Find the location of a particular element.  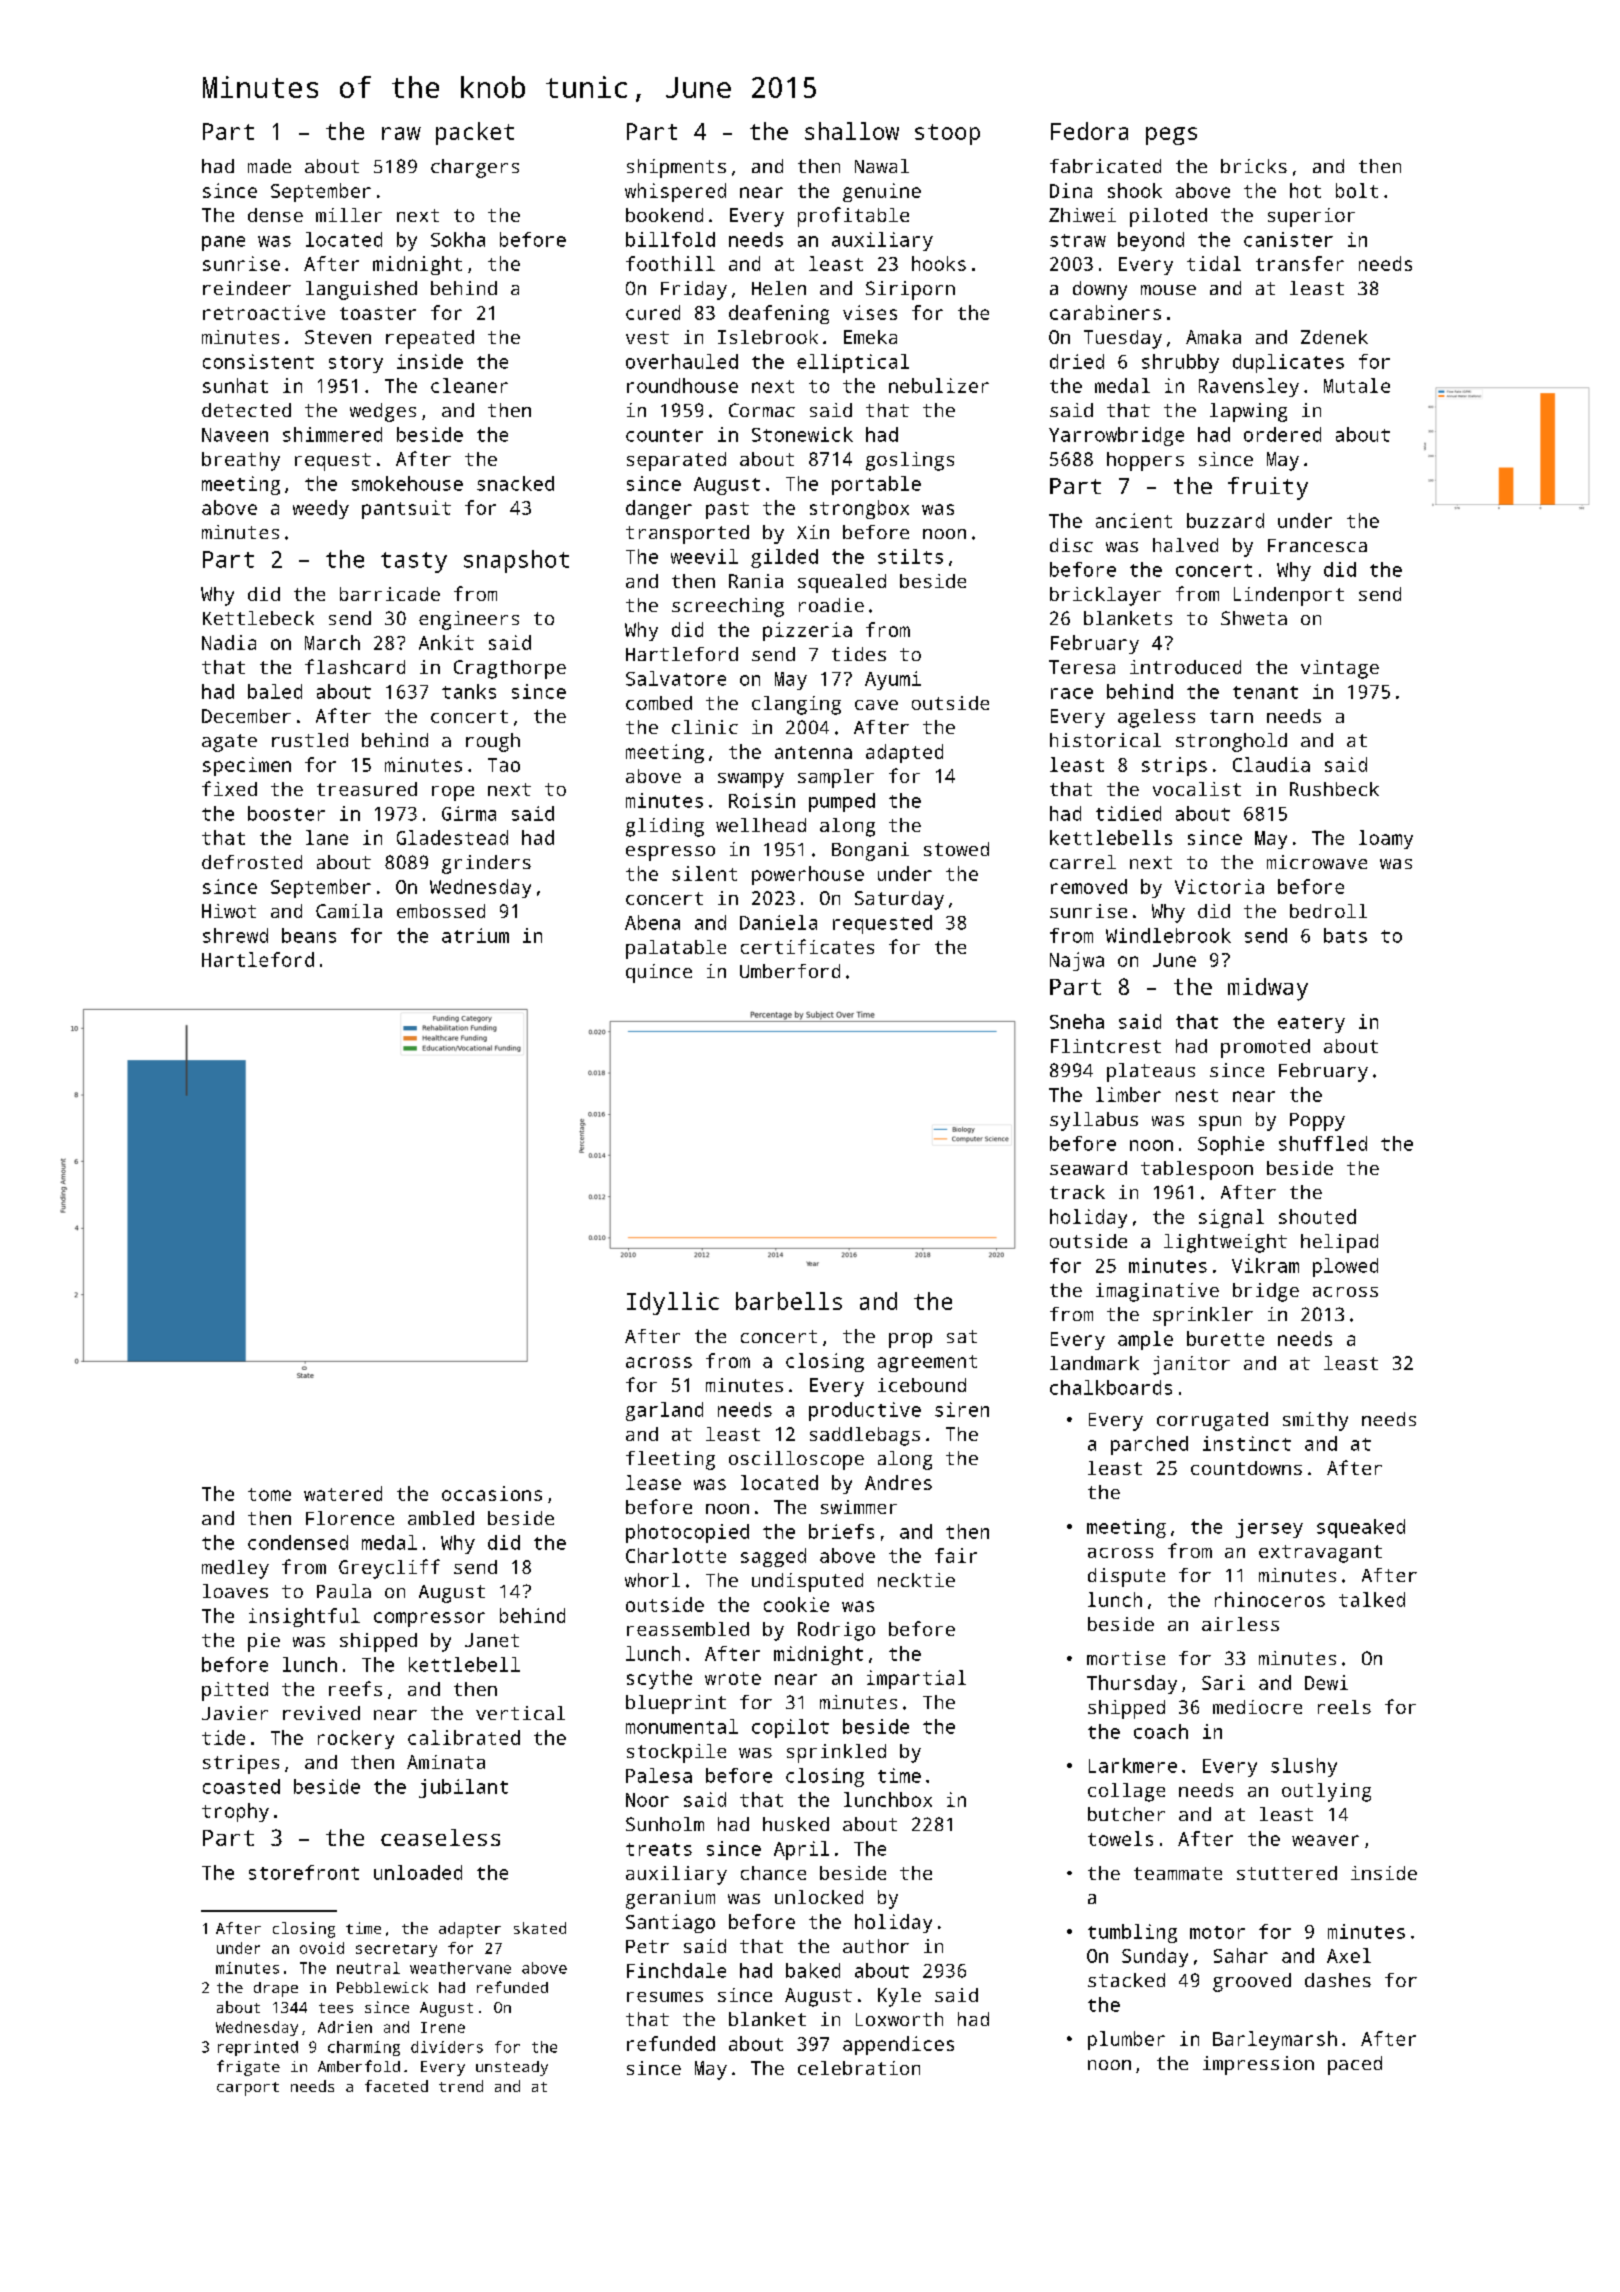

Aminata is located at coordinates (446, 1762).
